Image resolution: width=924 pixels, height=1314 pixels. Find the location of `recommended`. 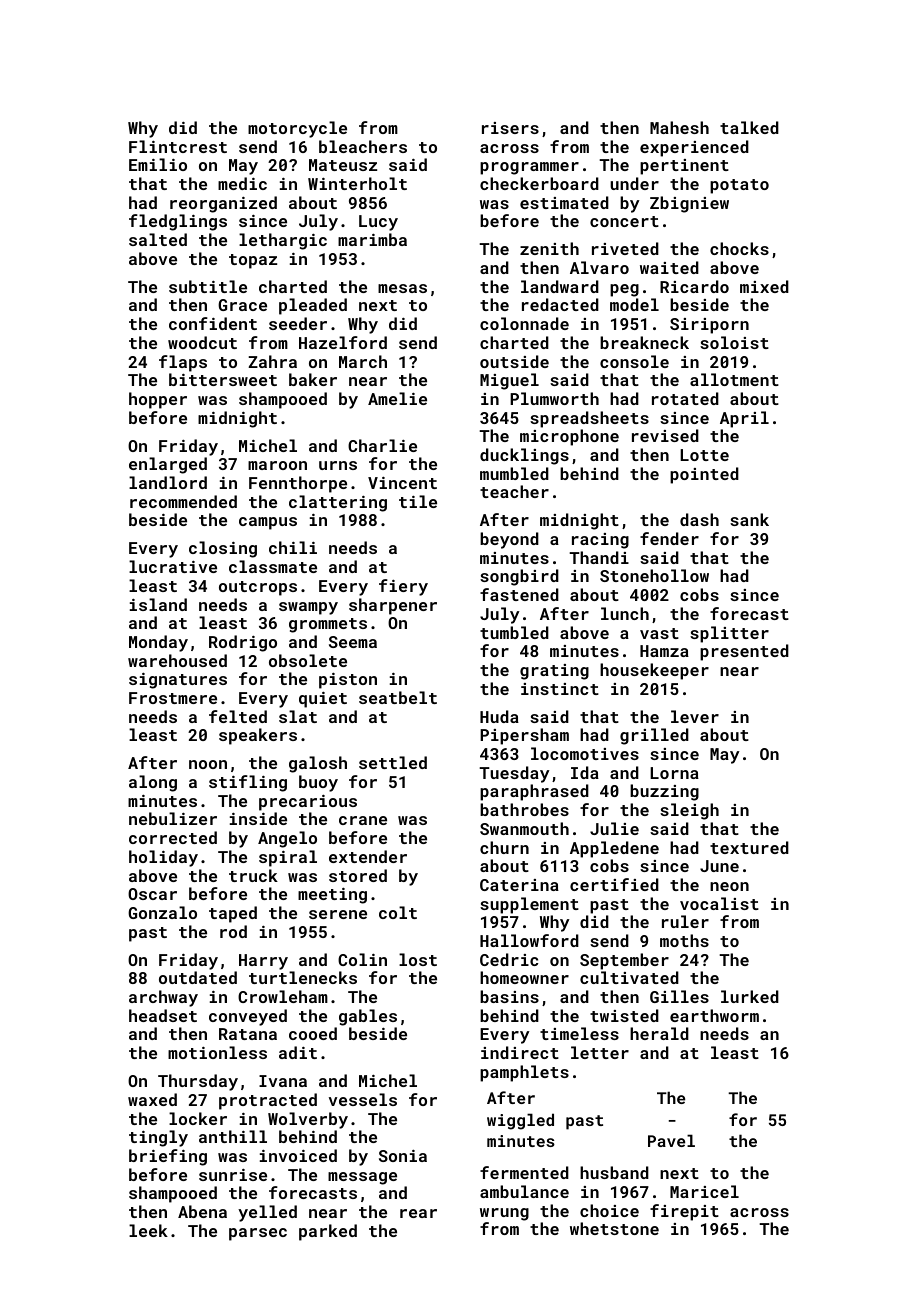

recommended is located at coordinates (183, 501).
